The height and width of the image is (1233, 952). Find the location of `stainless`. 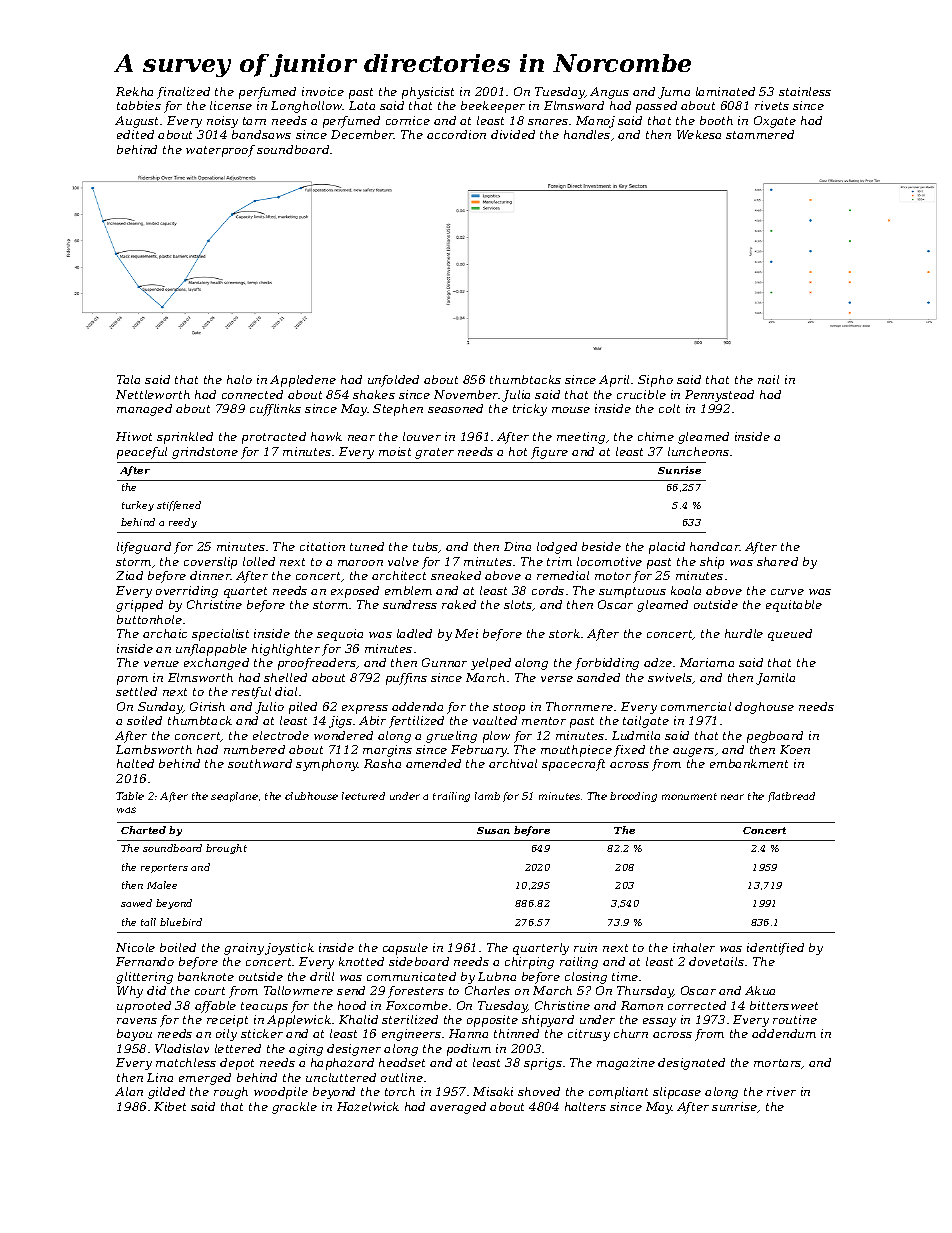

stainless is located at coordinates (805, 91).
